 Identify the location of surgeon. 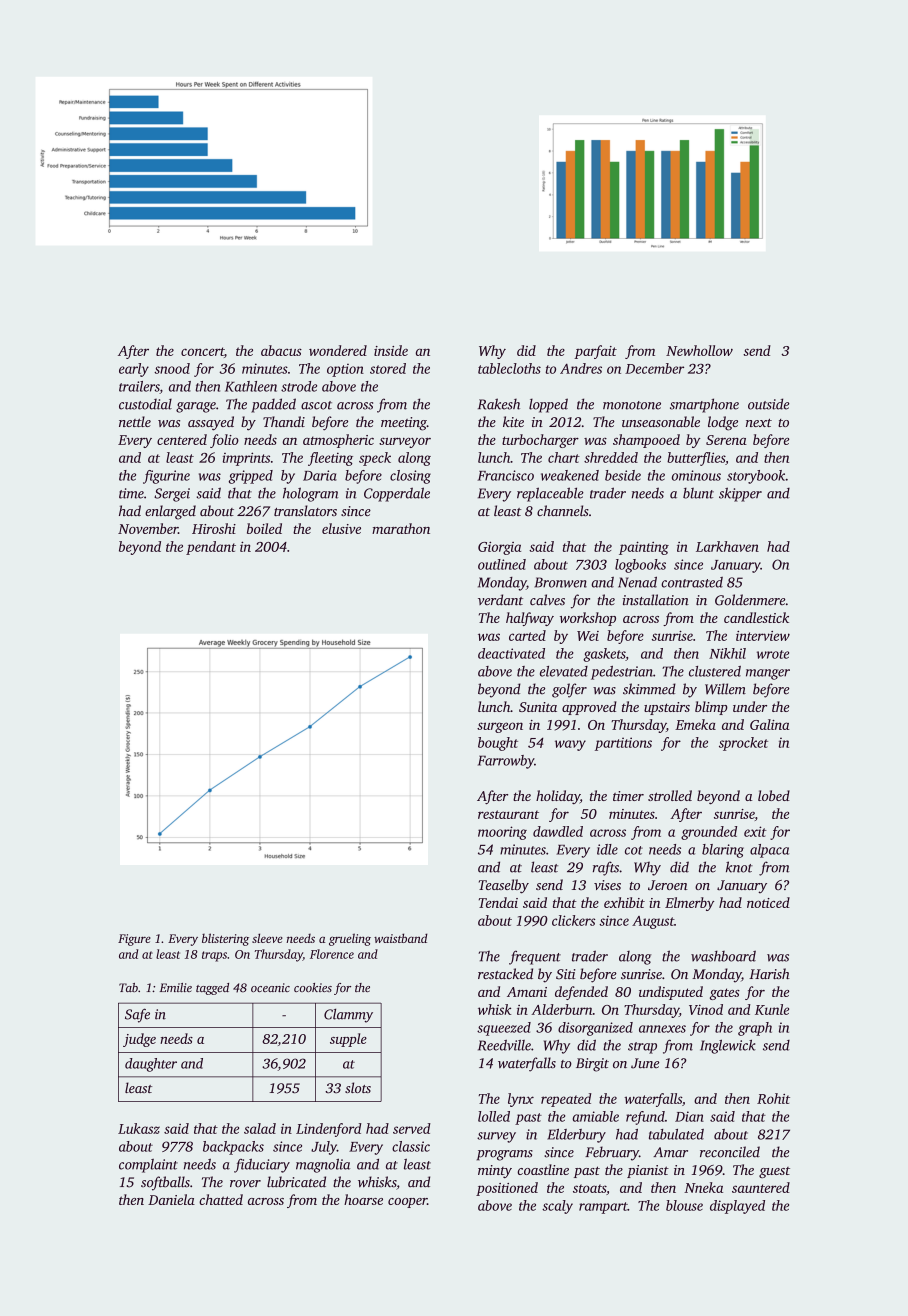
(500, 727).
